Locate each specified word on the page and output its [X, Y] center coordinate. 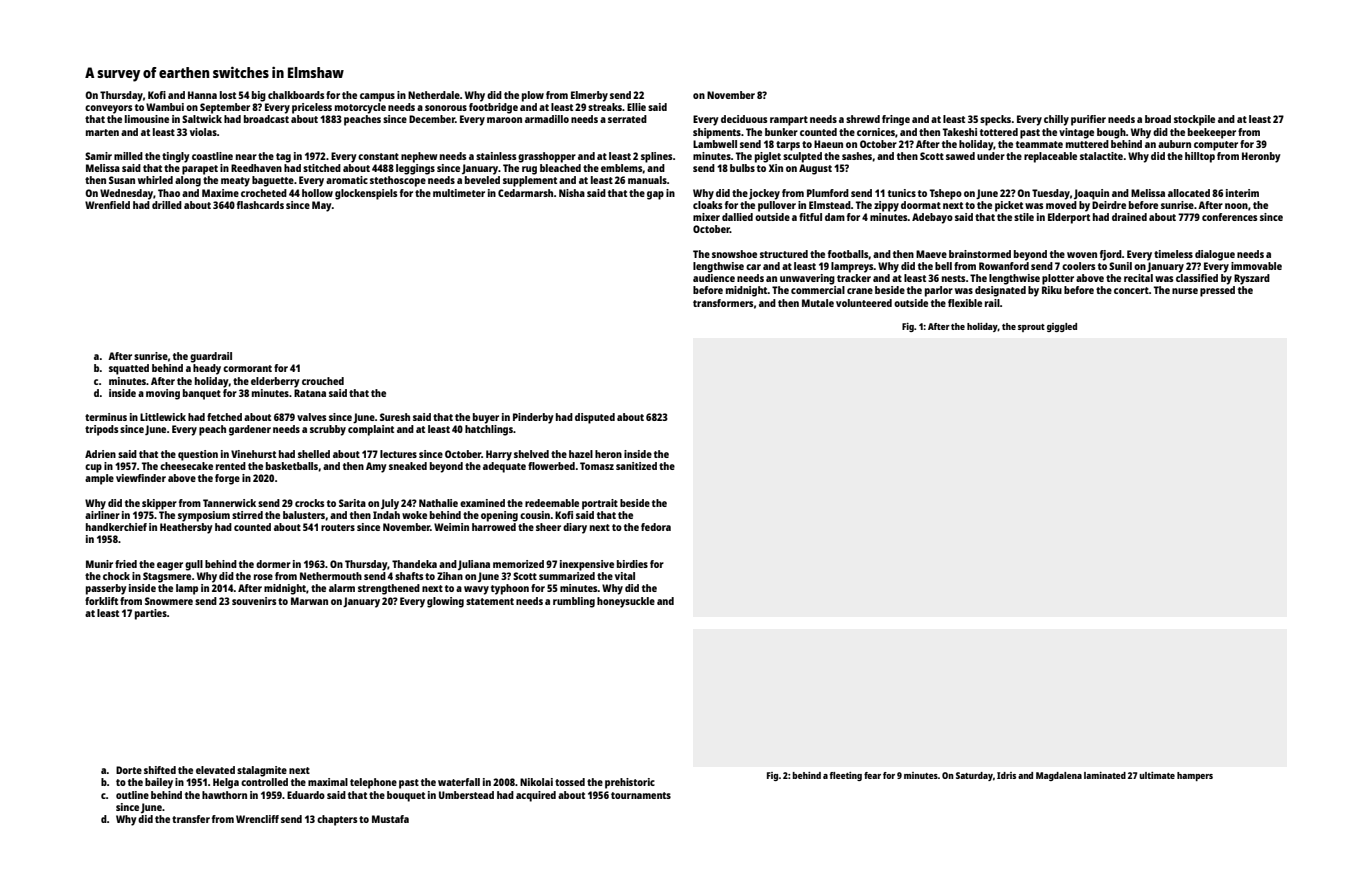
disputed [595, 418]
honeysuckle [626, 602]
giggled [1062, 327]
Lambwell [715, 144]
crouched [323, 381]
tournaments [641, 795]
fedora [656, 527]
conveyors [108, 109]
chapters [337, 820]
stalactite [1101, 156]
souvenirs [254, 601]
